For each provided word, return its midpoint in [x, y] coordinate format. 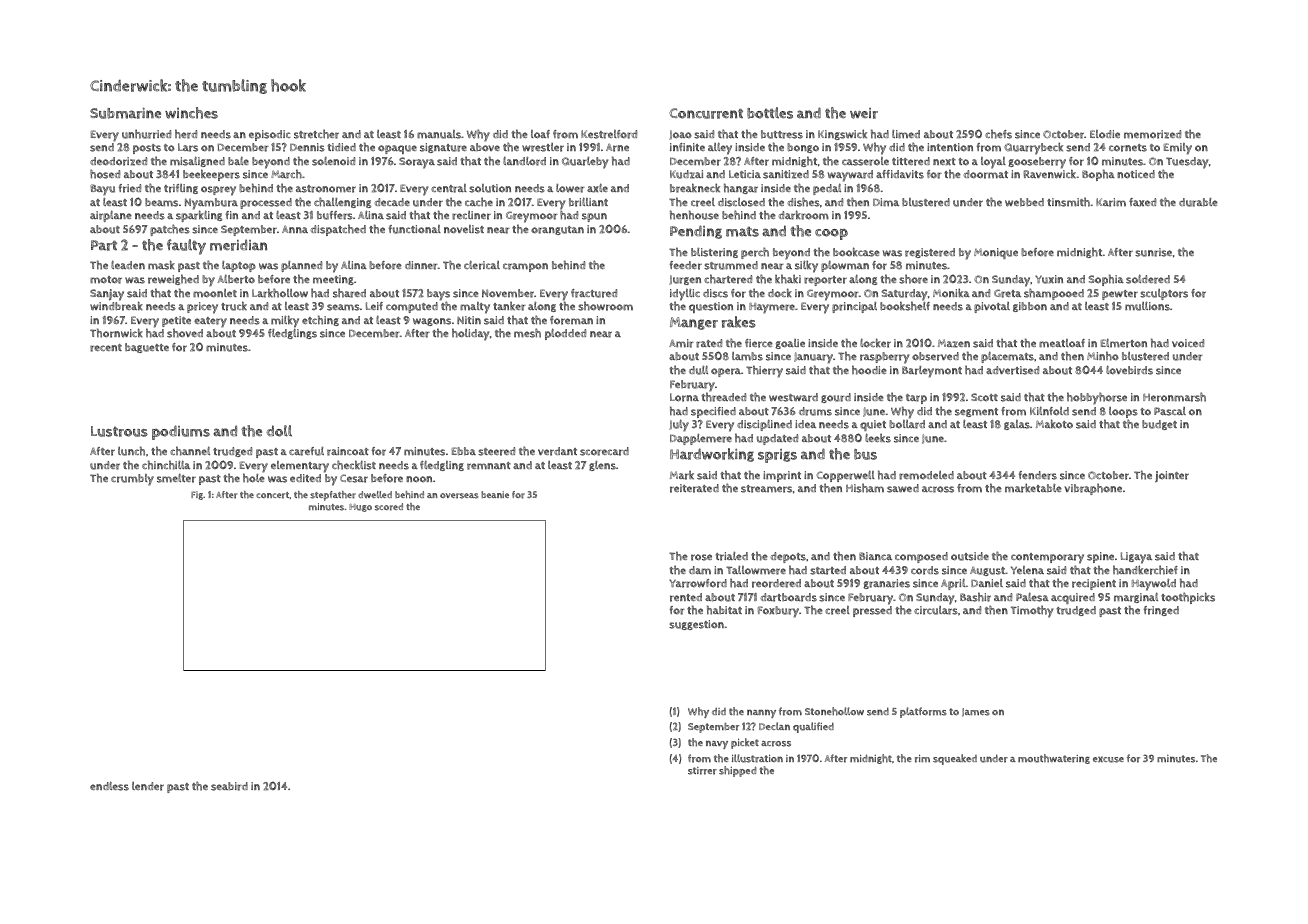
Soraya [417, 163]
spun [594, 217]
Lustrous [119, 431]
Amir [681, 343]
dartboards [788, 597]
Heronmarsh [1174, 397]
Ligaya [1136, 558]
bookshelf [905, 306]
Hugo [360, 508]
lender [148, 786]
